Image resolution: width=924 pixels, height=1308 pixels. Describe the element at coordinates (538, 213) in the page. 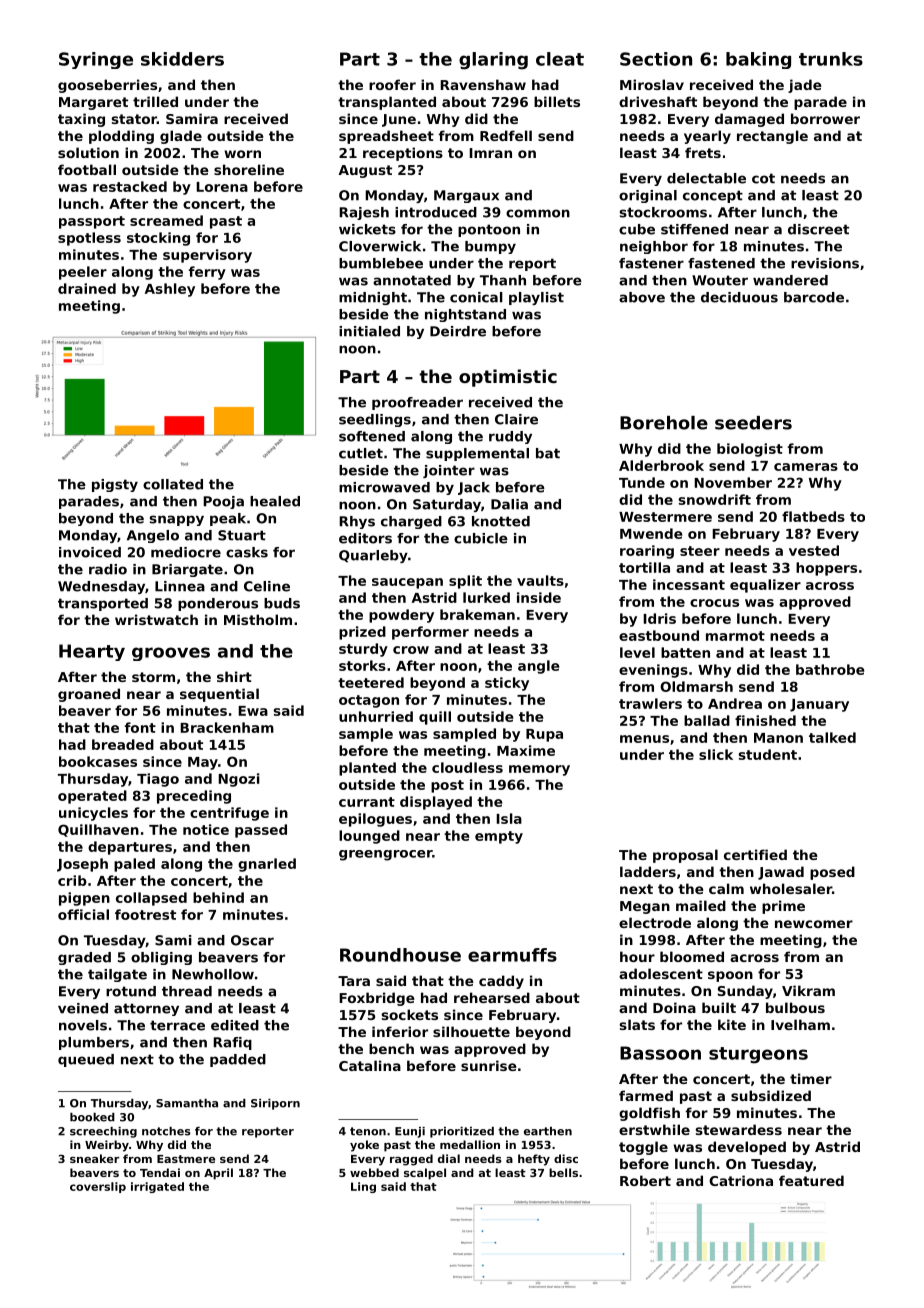

I see `common` at that location.
